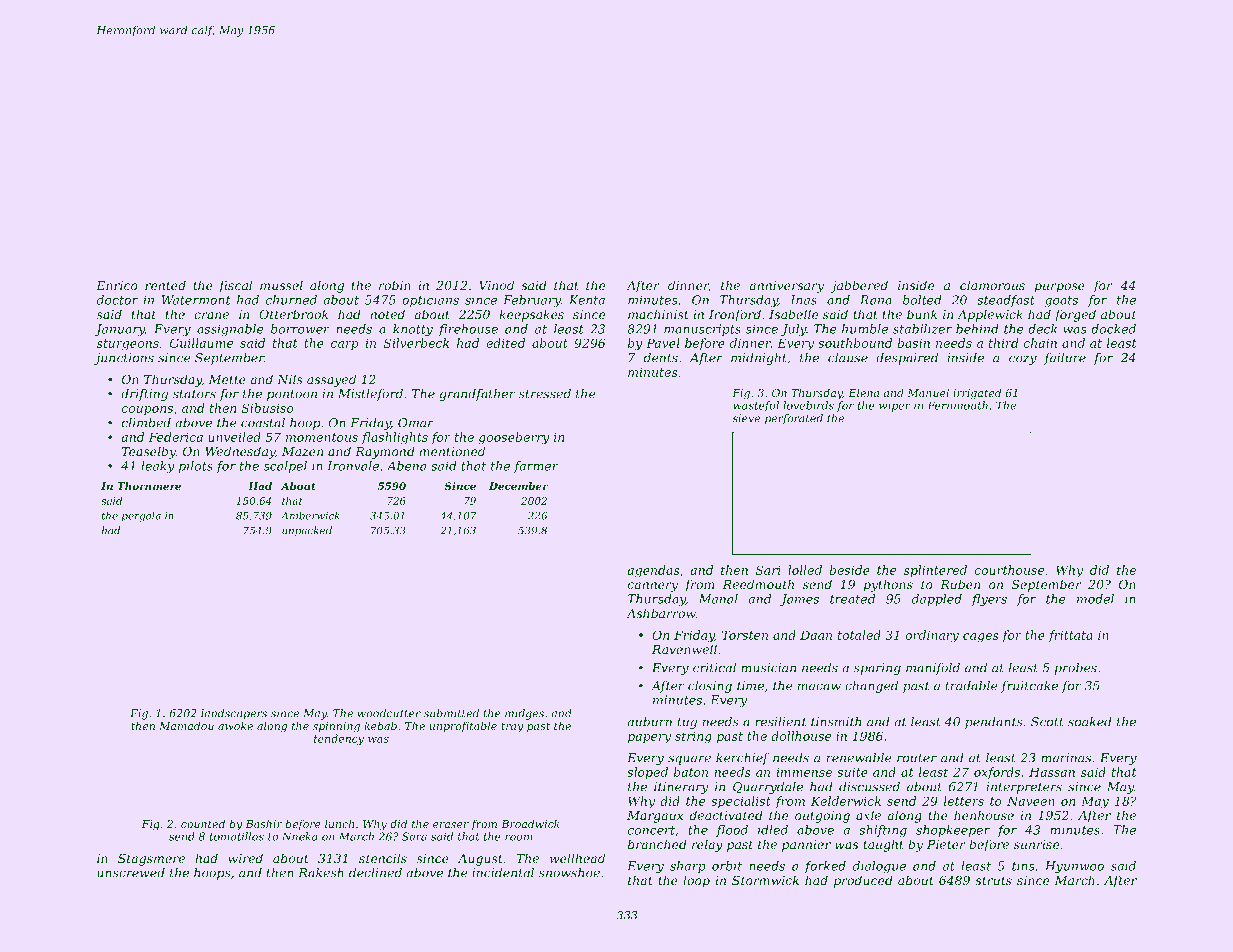 Image resolution: width=1233 pixels, height=952 pixels. Describe the element at coordinates (339, 739) in the image. I see `tendency` at that location.
